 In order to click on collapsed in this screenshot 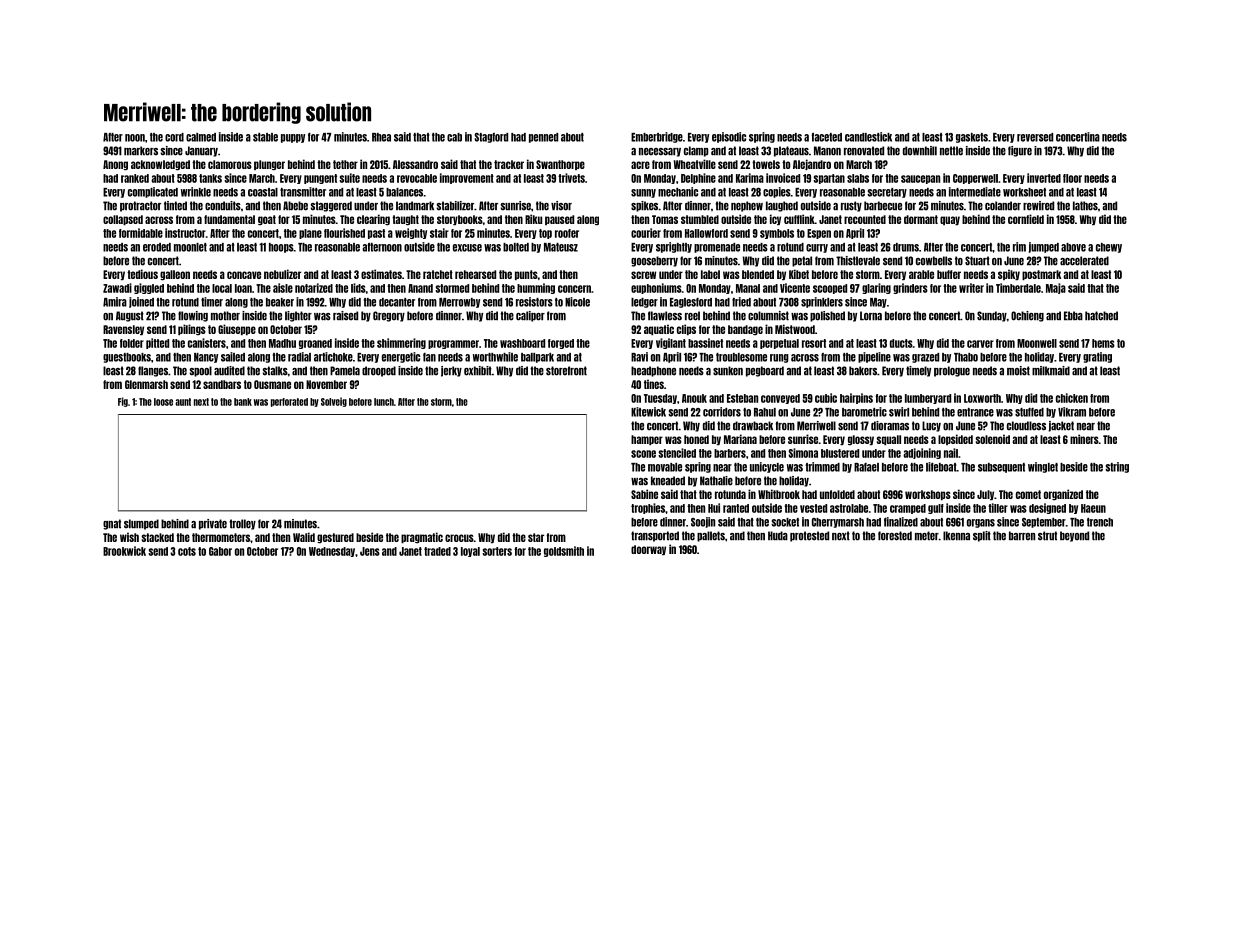, I will do `click(123, 220)`.
